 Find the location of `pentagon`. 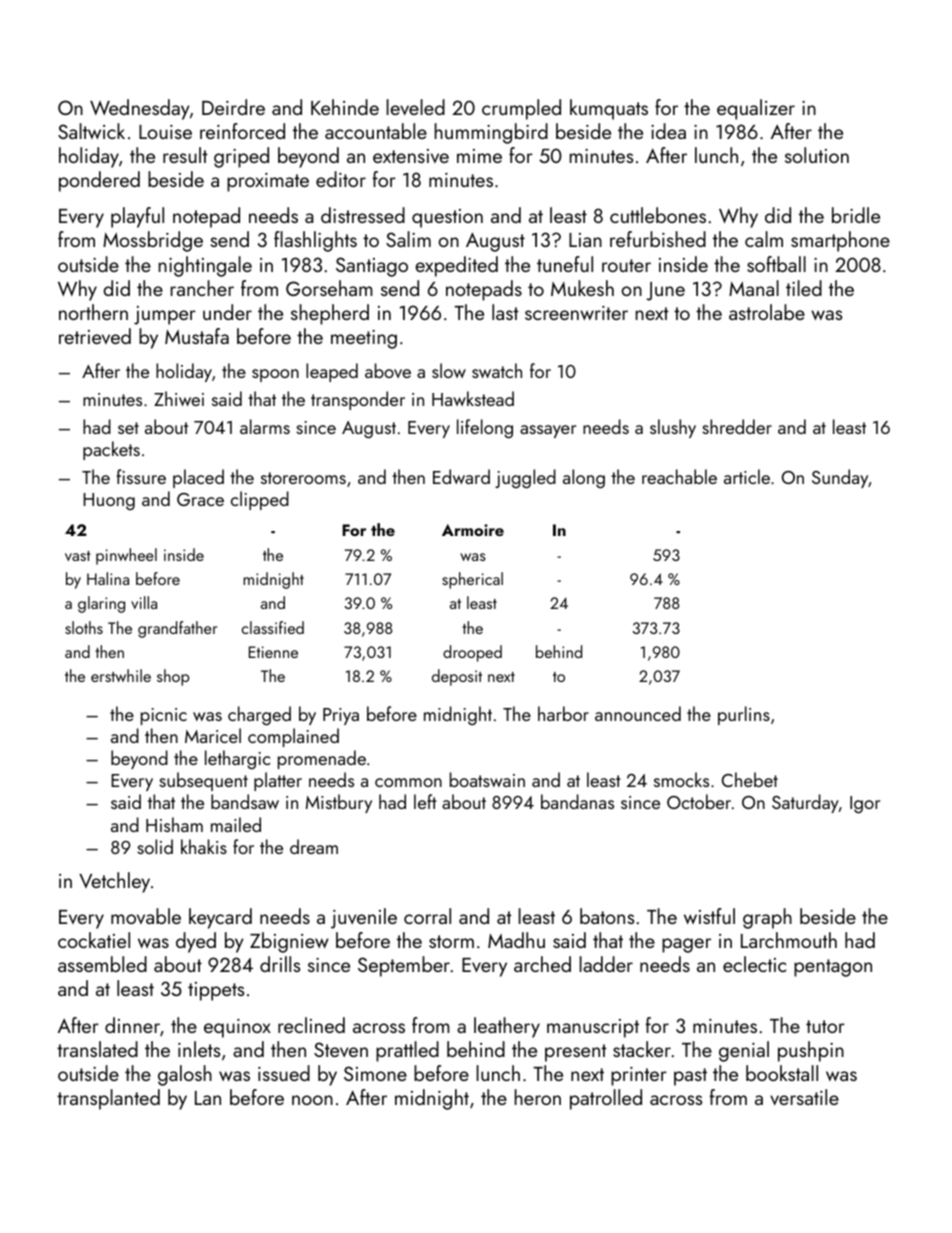

pentagon is located at coordinates (833, 968).
